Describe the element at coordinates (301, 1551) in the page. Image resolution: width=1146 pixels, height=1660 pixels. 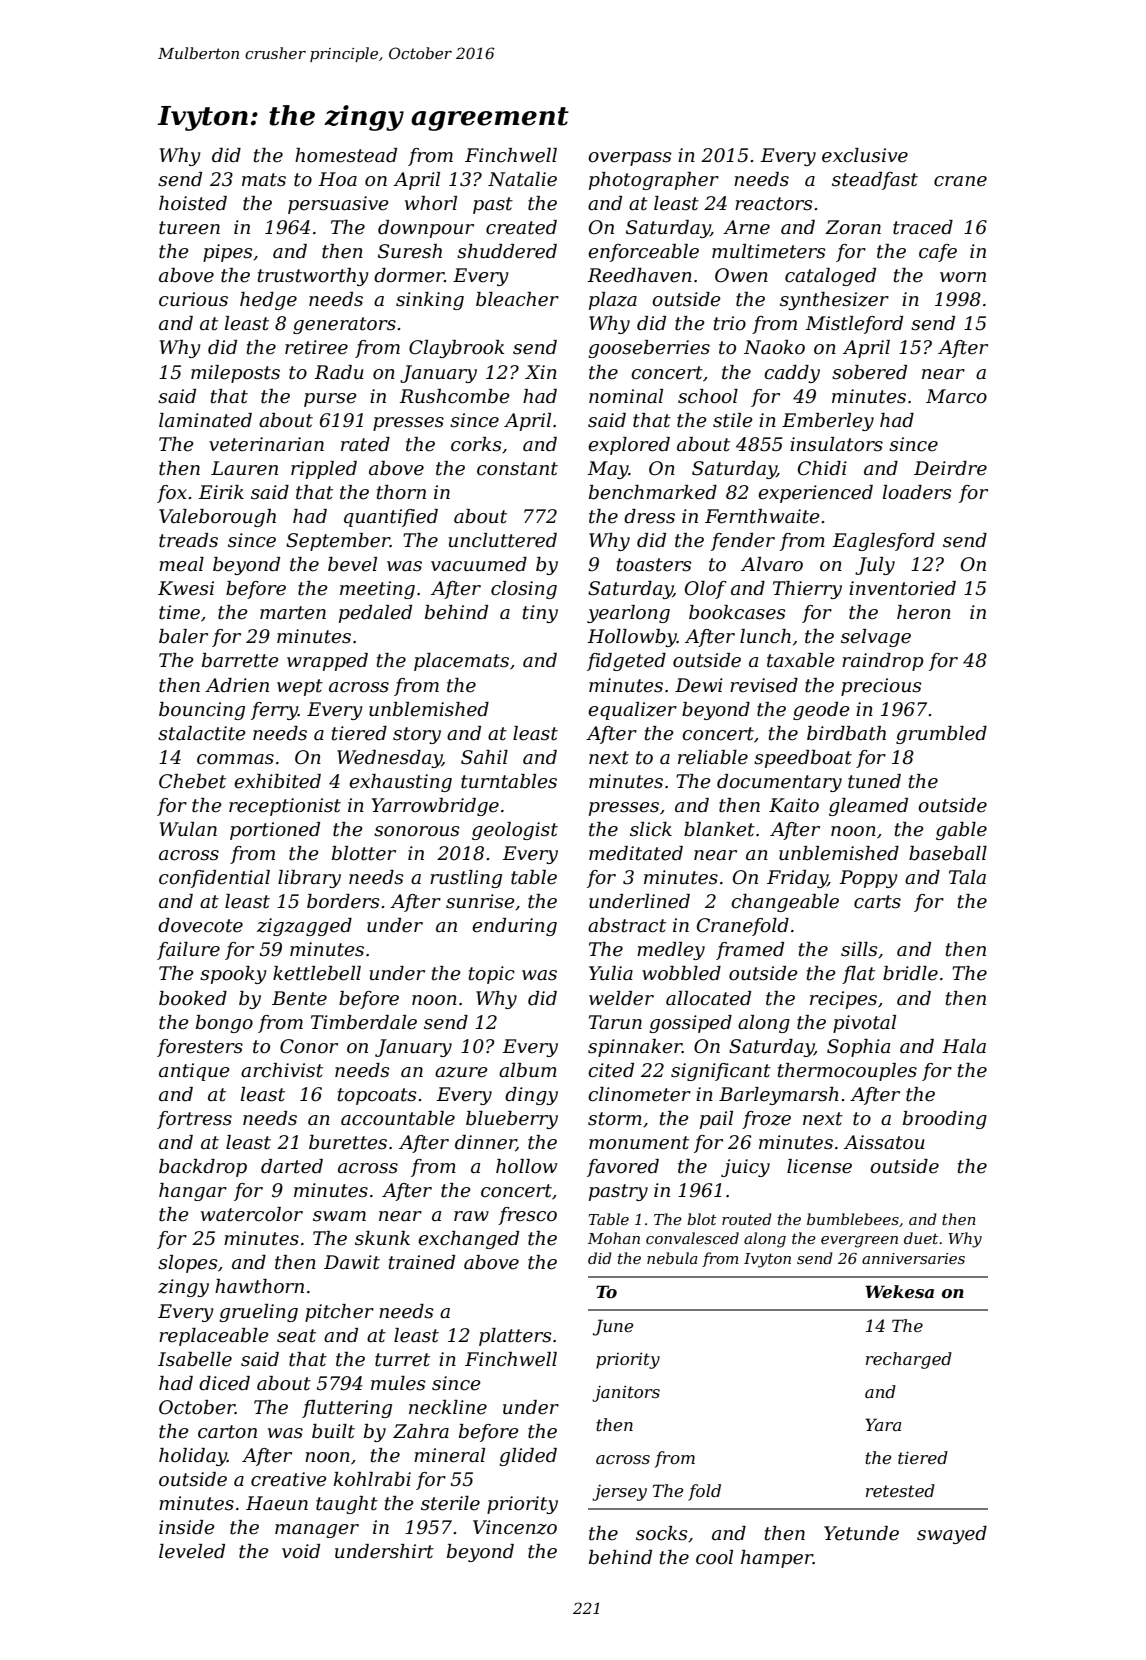
I see `void` at that location.
